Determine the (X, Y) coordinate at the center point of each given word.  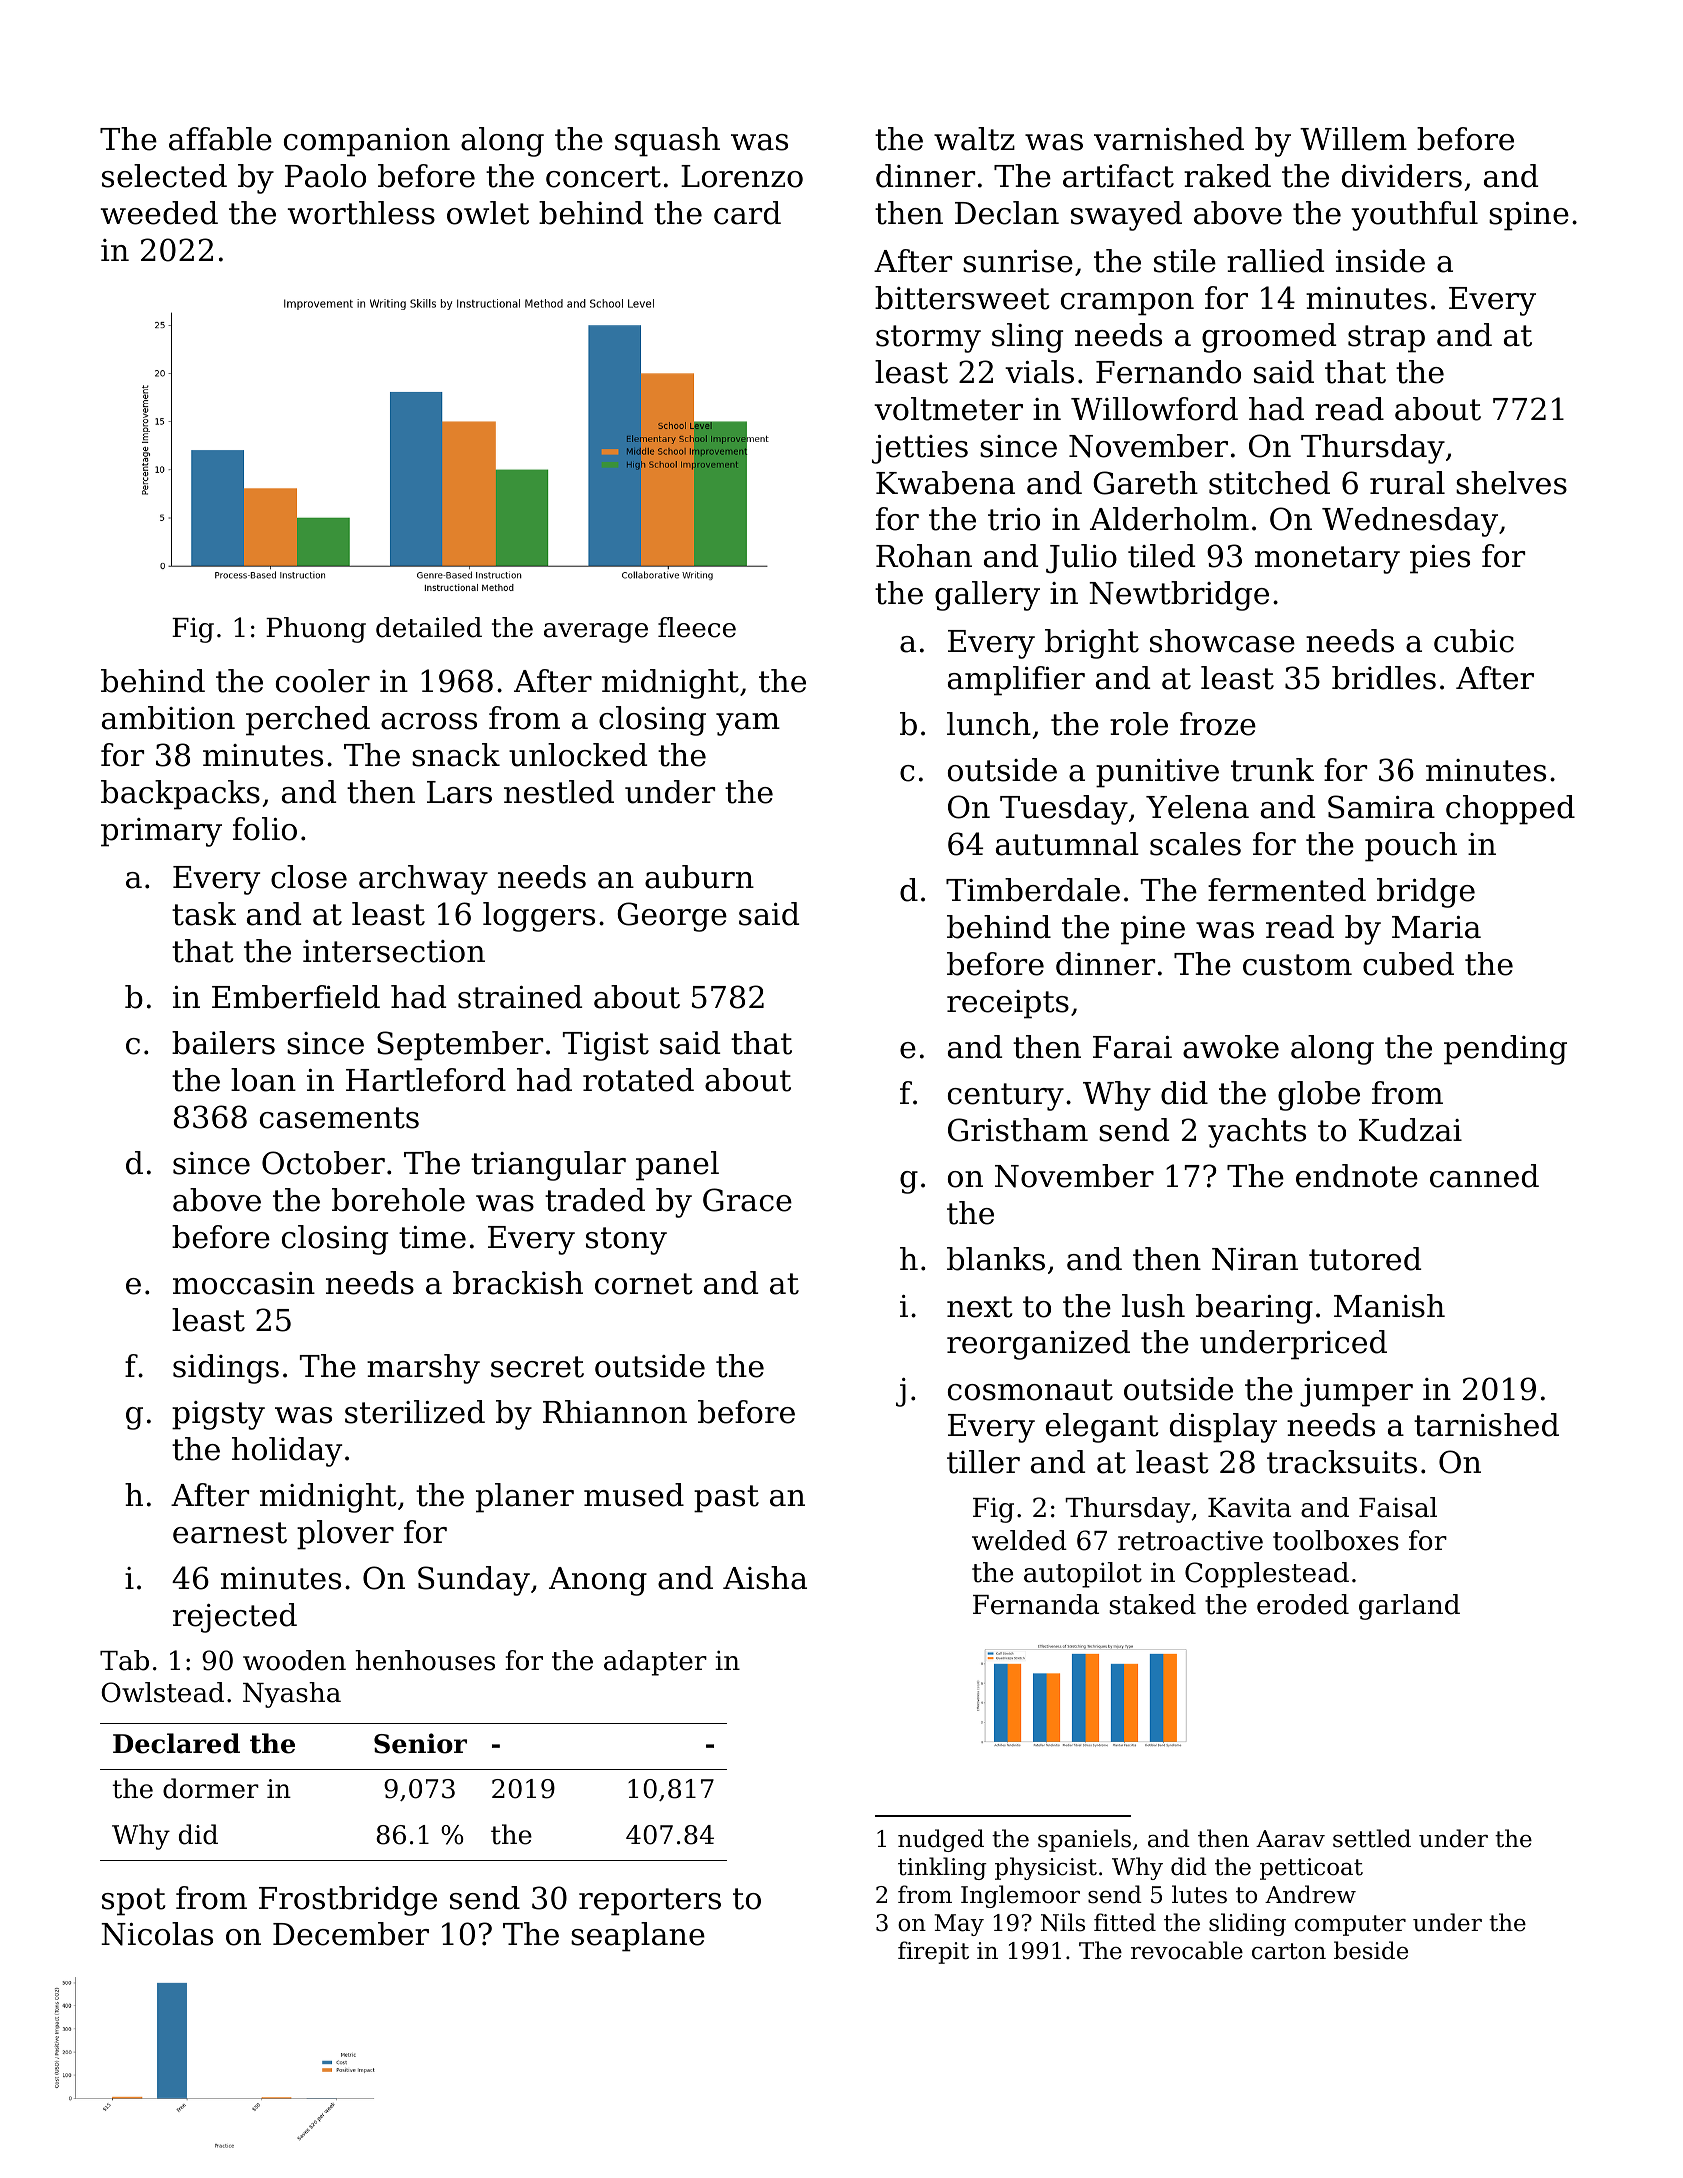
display (1223, 1428)
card (747, 213)
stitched (1269, 483)
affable (220, 139)
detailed (429, 627)
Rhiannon (615, 1412)
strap (1386, 339)
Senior (420, 1743)
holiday (287, 1452)
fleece (697, 627)
